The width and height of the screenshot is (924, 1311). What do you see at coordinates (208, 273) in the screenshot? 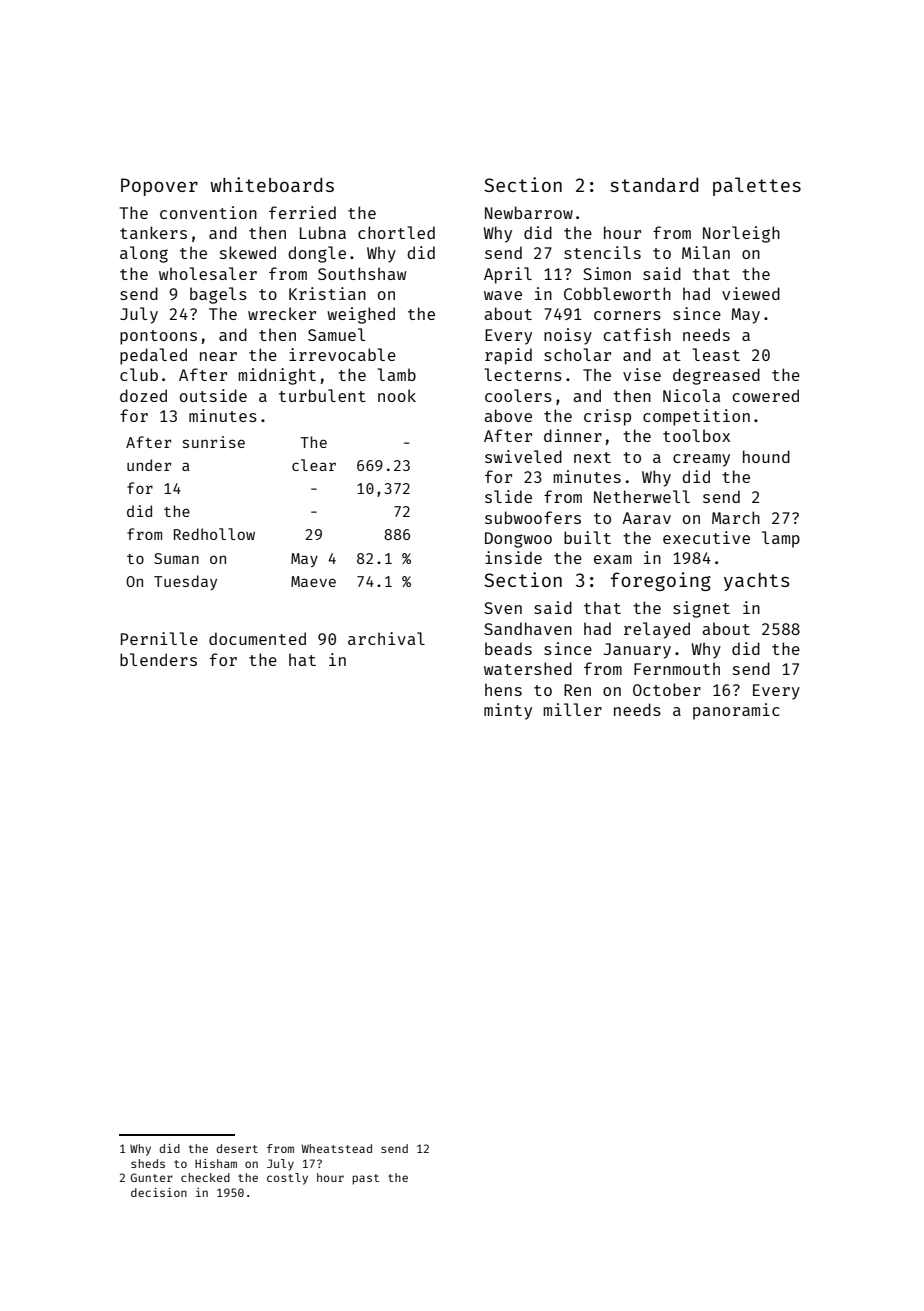
I see `wholesaler` at bounding box center [208, 273].
